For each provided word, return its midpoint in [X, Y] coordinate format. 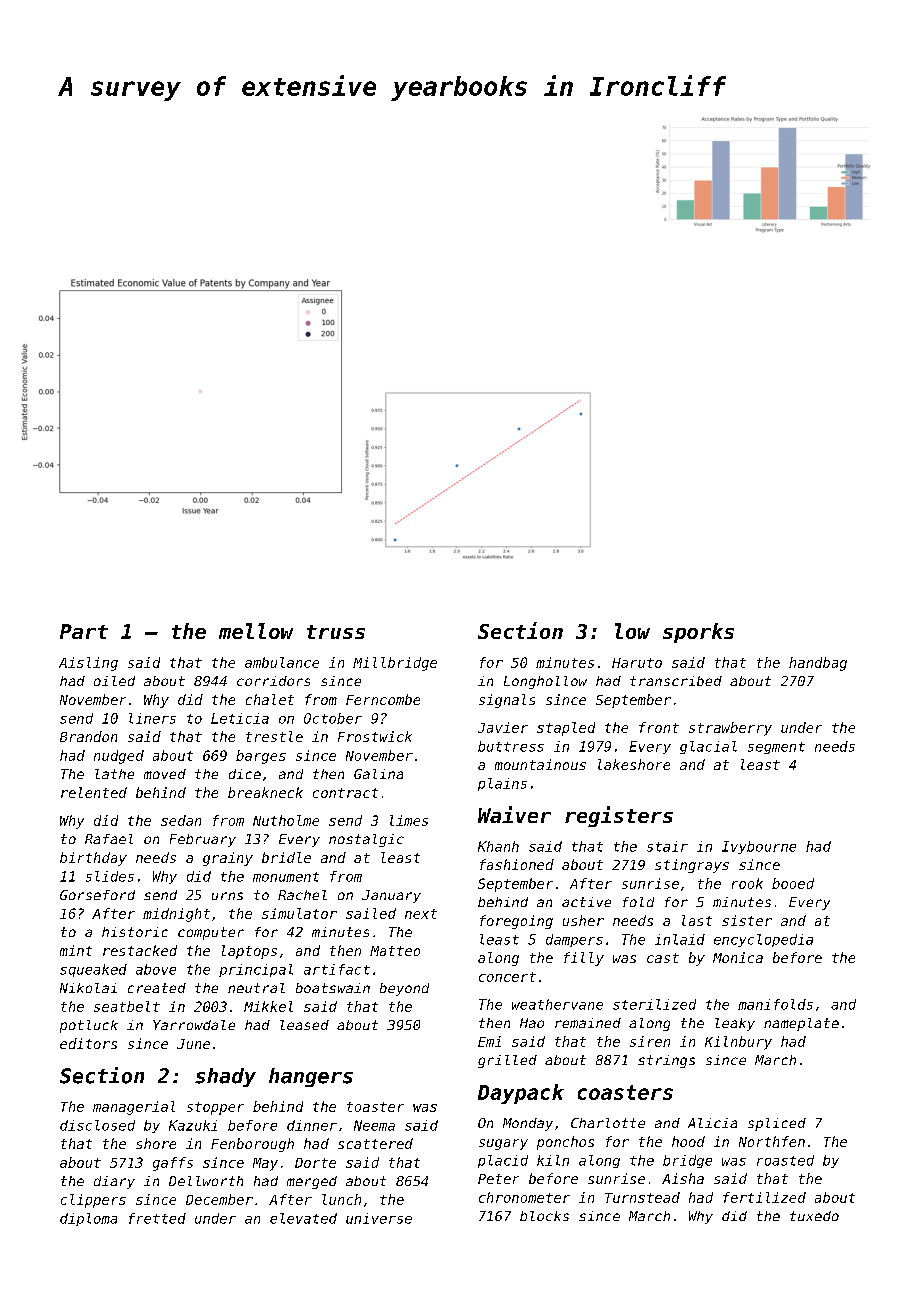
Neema [374, 1125]
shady [225, 1077]
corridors [273, 681]
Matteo [395, 951]
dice [245, 774]
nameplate [801, 1024]
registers [619, 816]
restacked [140, 950]
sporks [698, 633]
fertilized [764, 1197]
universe [379, 1218]
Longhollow [545, 682]
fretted [157, 1218]
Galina [378, 774]
